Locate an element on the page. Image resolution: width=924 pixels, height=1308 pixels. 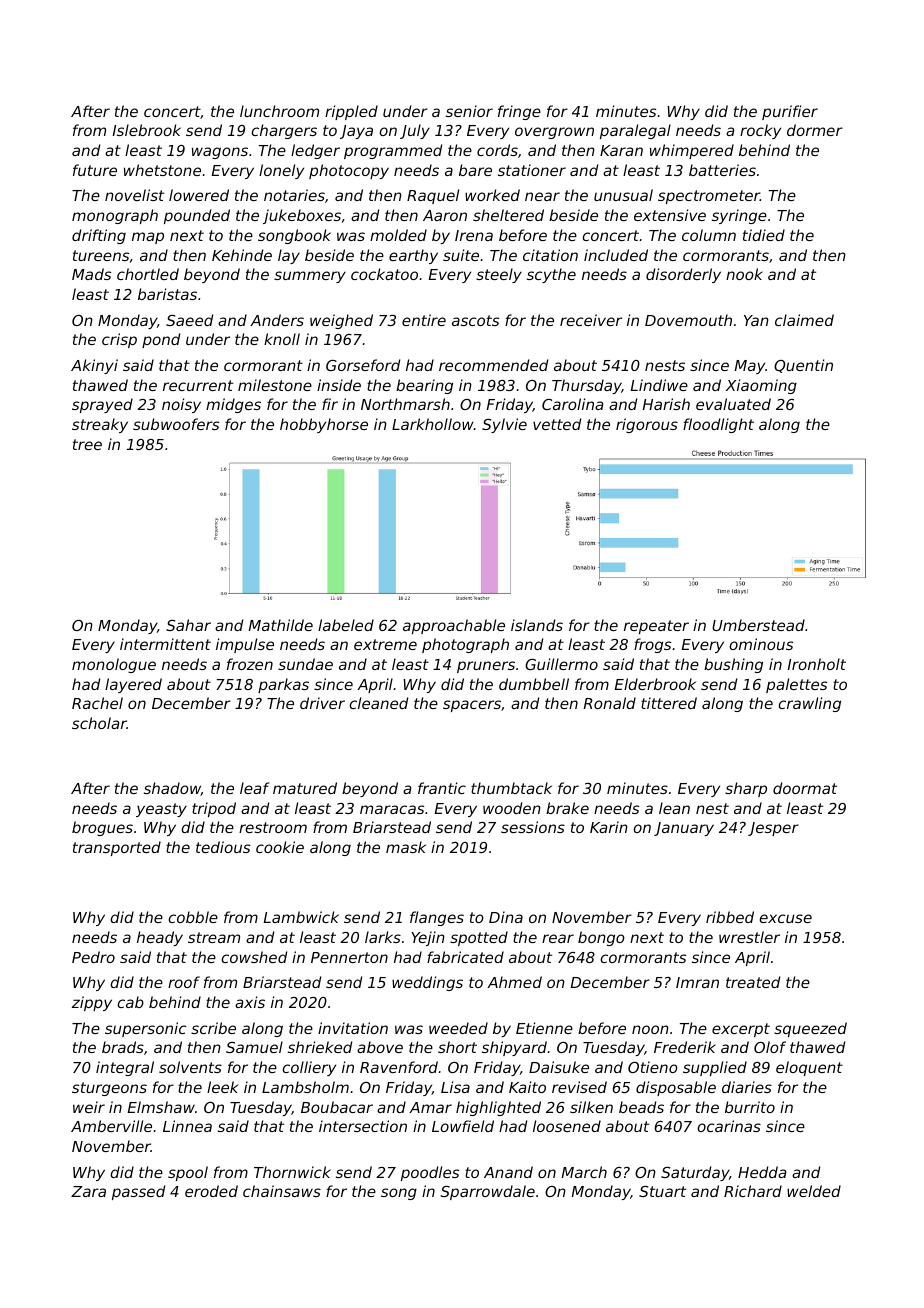
passed is located at coordinates (138, 1192).
